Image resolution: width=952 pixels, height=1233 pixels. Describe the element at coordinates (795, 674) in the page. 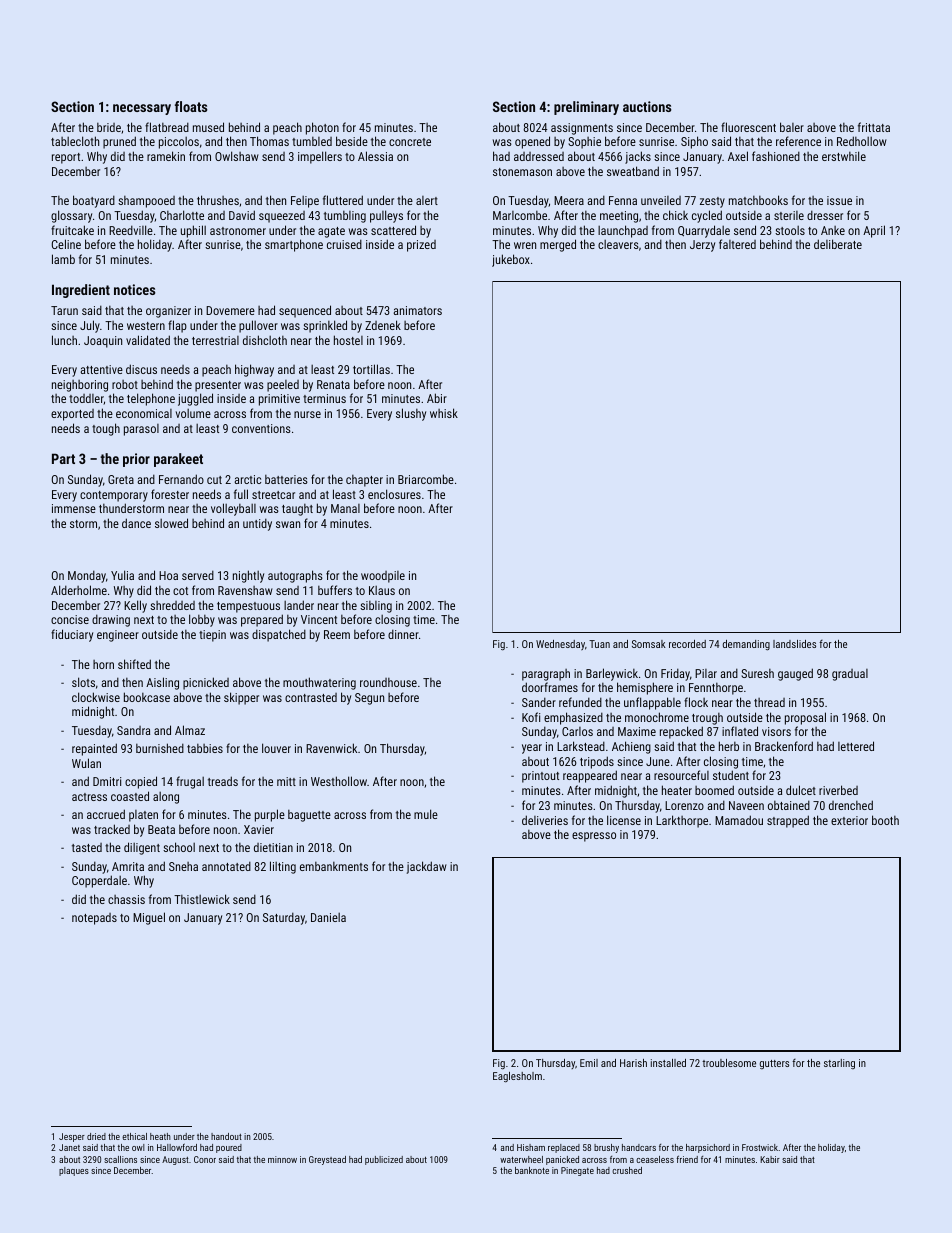

I see `gauged` at that location.
